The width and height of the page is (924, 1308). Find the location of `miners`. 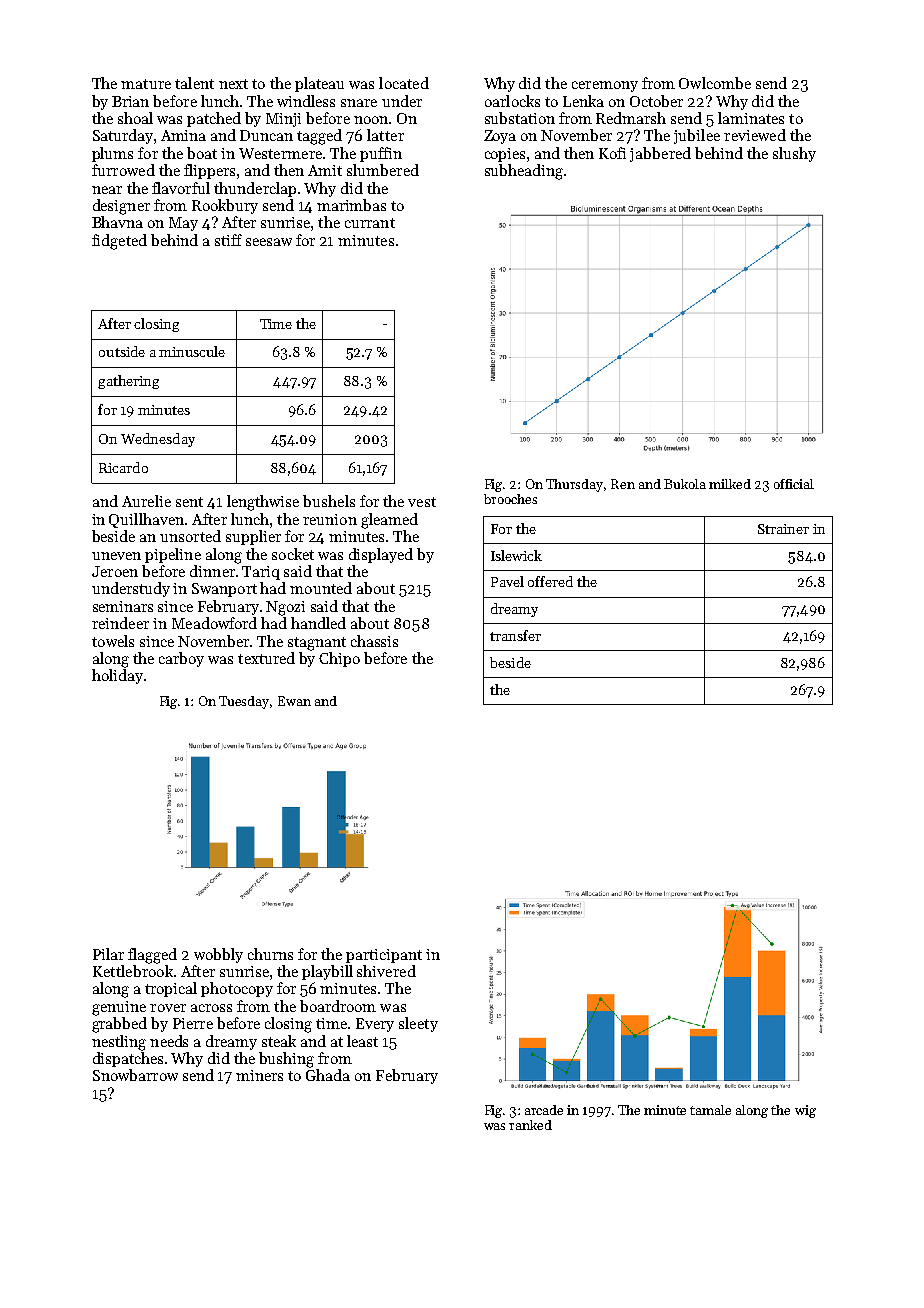

miners is located at coordinates (259, 1075).
